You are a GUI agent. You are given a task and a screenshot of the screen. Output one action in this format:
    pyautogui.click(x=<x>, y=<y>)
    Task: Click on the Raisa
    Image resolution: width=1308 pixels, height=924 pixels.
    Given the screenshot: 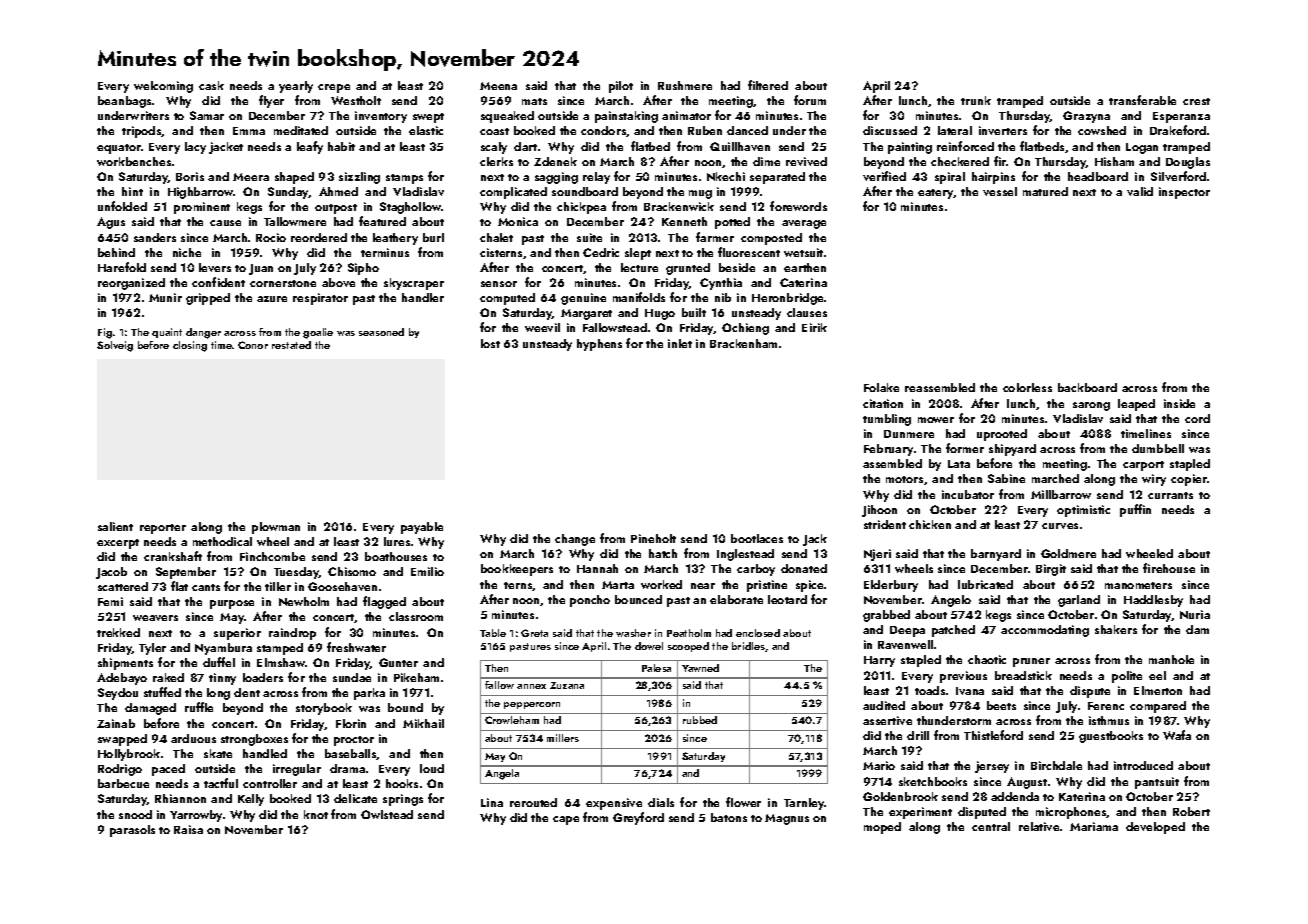 What is the action you would take?
    pyautogui.click(x=188, y=829)
